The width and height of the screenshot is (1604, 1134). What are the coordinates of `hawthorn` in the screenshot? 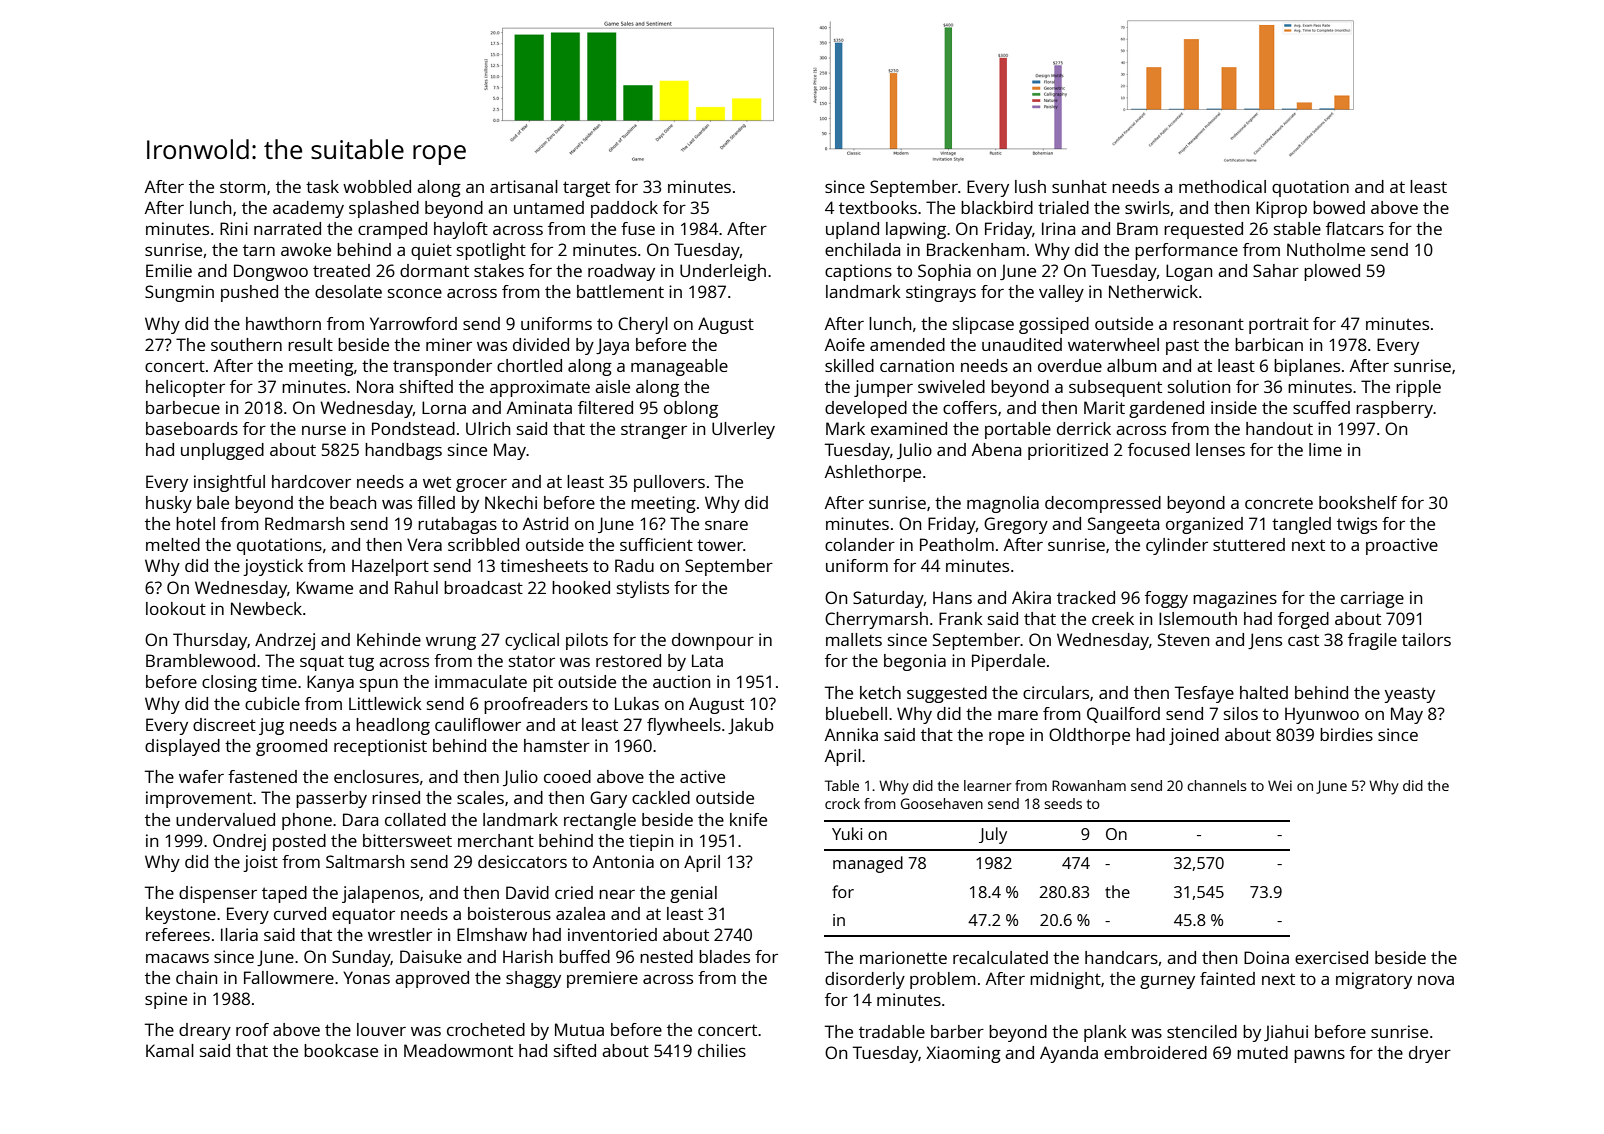 It's located at (283, 323).
